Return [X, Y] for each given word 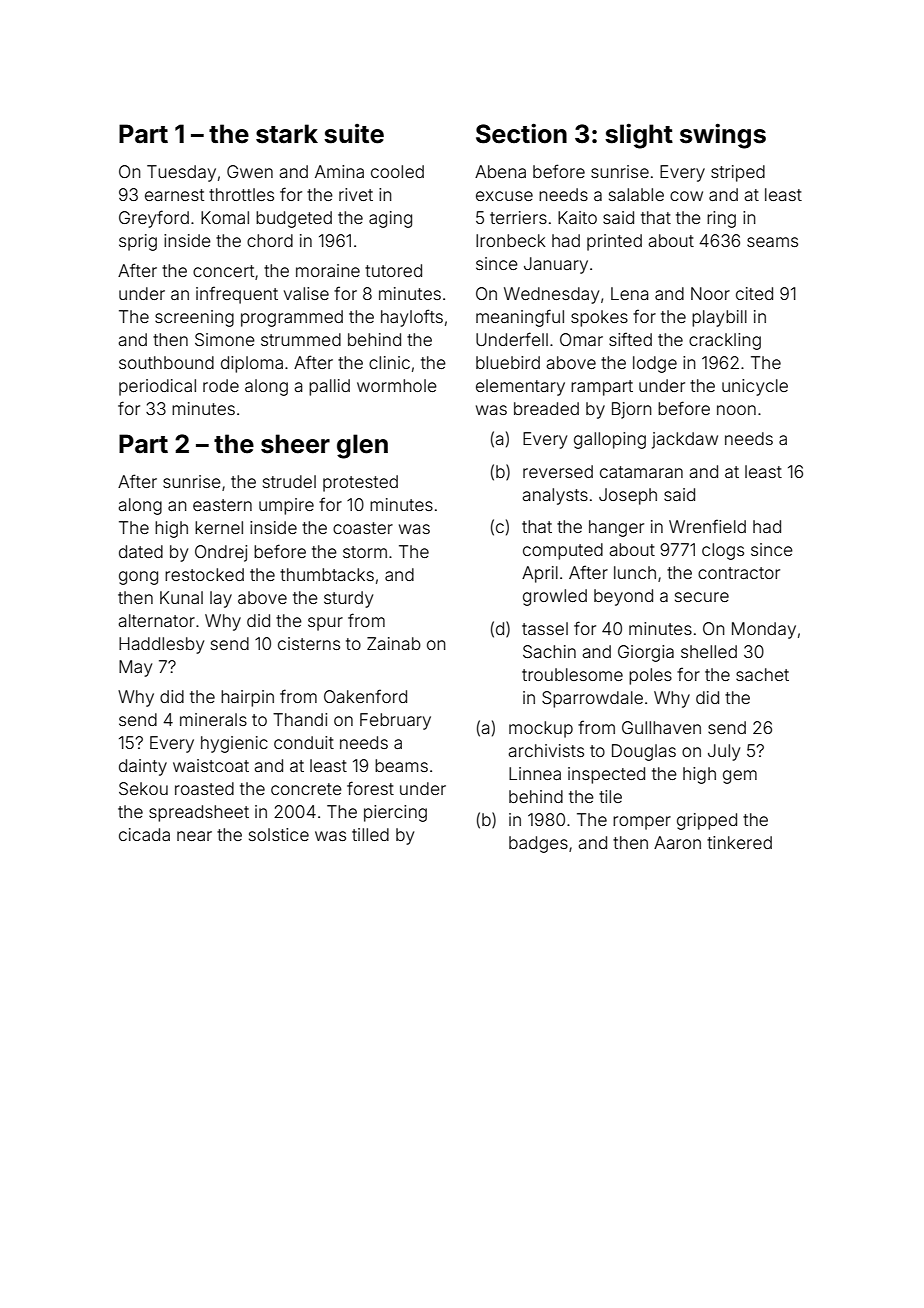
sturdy [348, 599]
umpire [286, 506]
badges [538, 844]
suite [354, 134]
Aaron [677, 842]
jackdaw [685, 440]
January [556, 265]
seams [772, 242]
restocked [204, 574]
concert [223, 271]
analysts [555, 496]
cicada [144, 834]
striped [738, 173]
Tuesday [181, 173]
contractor [739, 573]
